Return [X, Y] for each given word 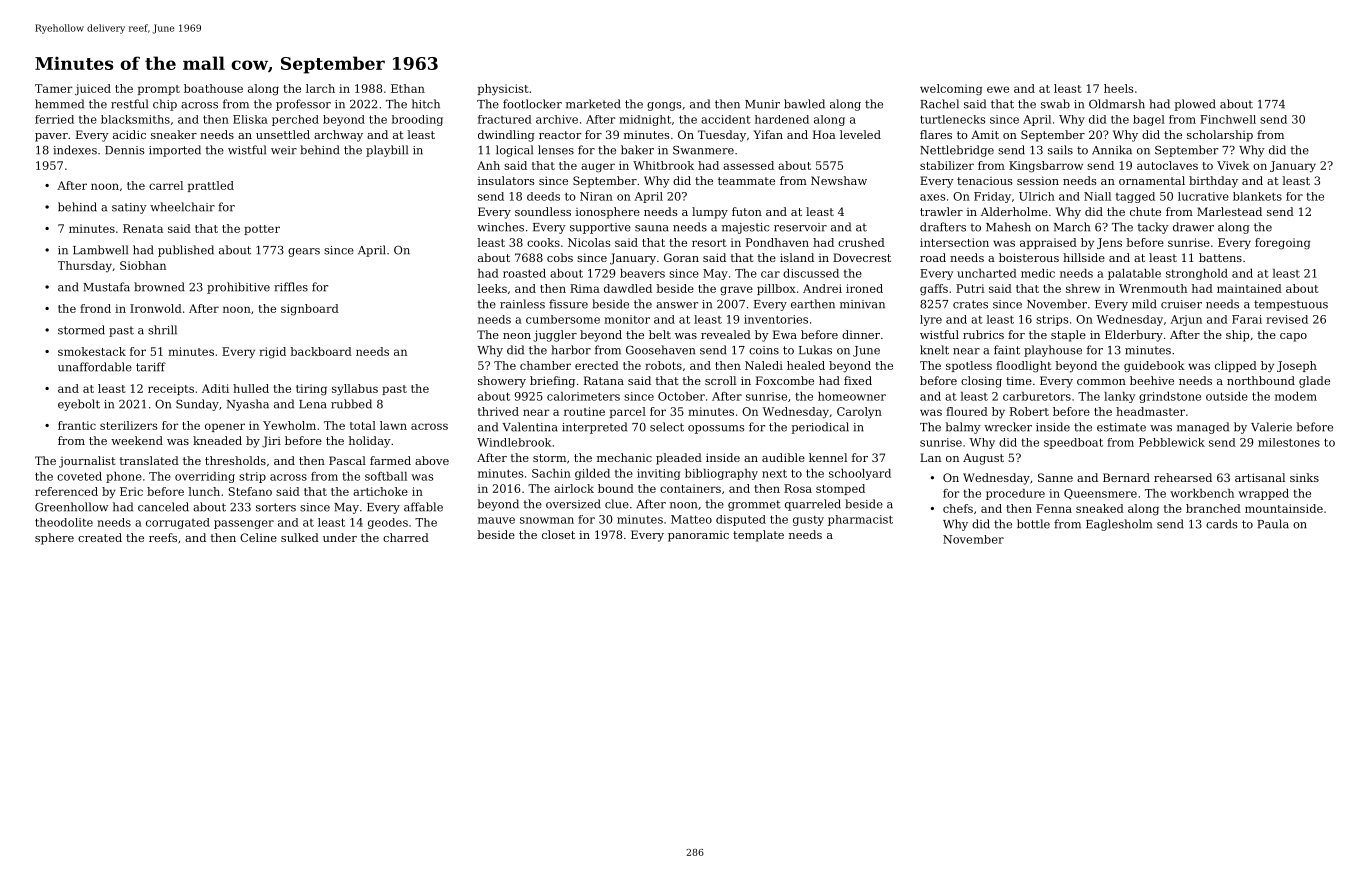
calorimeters [583, 396]
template [758, 536]
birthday [1213, 182]
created [100, 537]
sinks [1304, 477]
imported [175, 151]
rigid [272, 353]
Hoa [824, 134]
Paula [1273, 524]
